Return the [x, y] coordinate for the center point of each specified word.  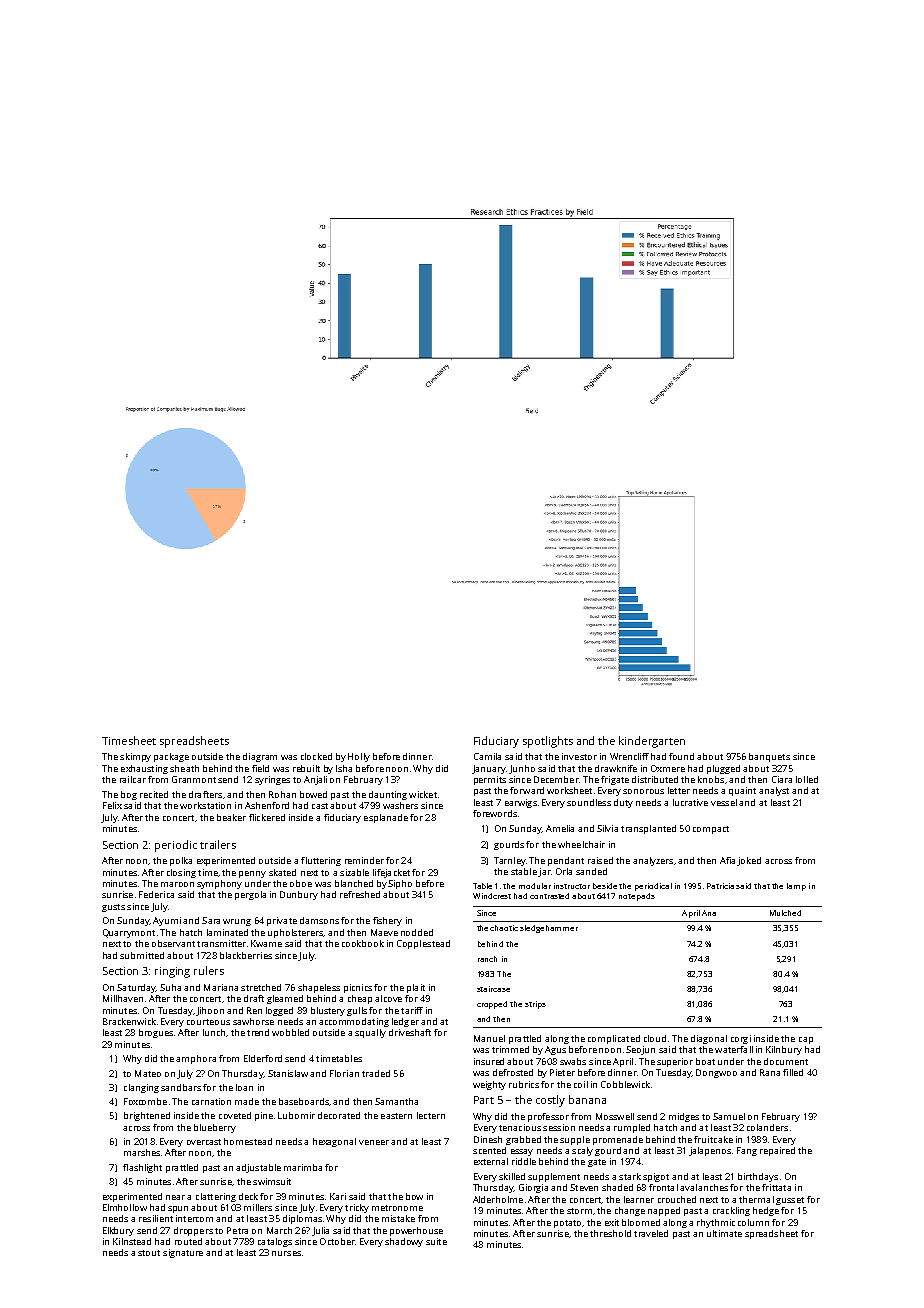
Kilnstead [132, 1241]
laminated [227, 932]
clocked [316, 756]
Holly [359, 757]
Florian [344, 1073]
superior [675, 1062]
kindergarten [652, 742]
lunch [214, 1032]
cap [806, 1040]
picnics [358, 988]
